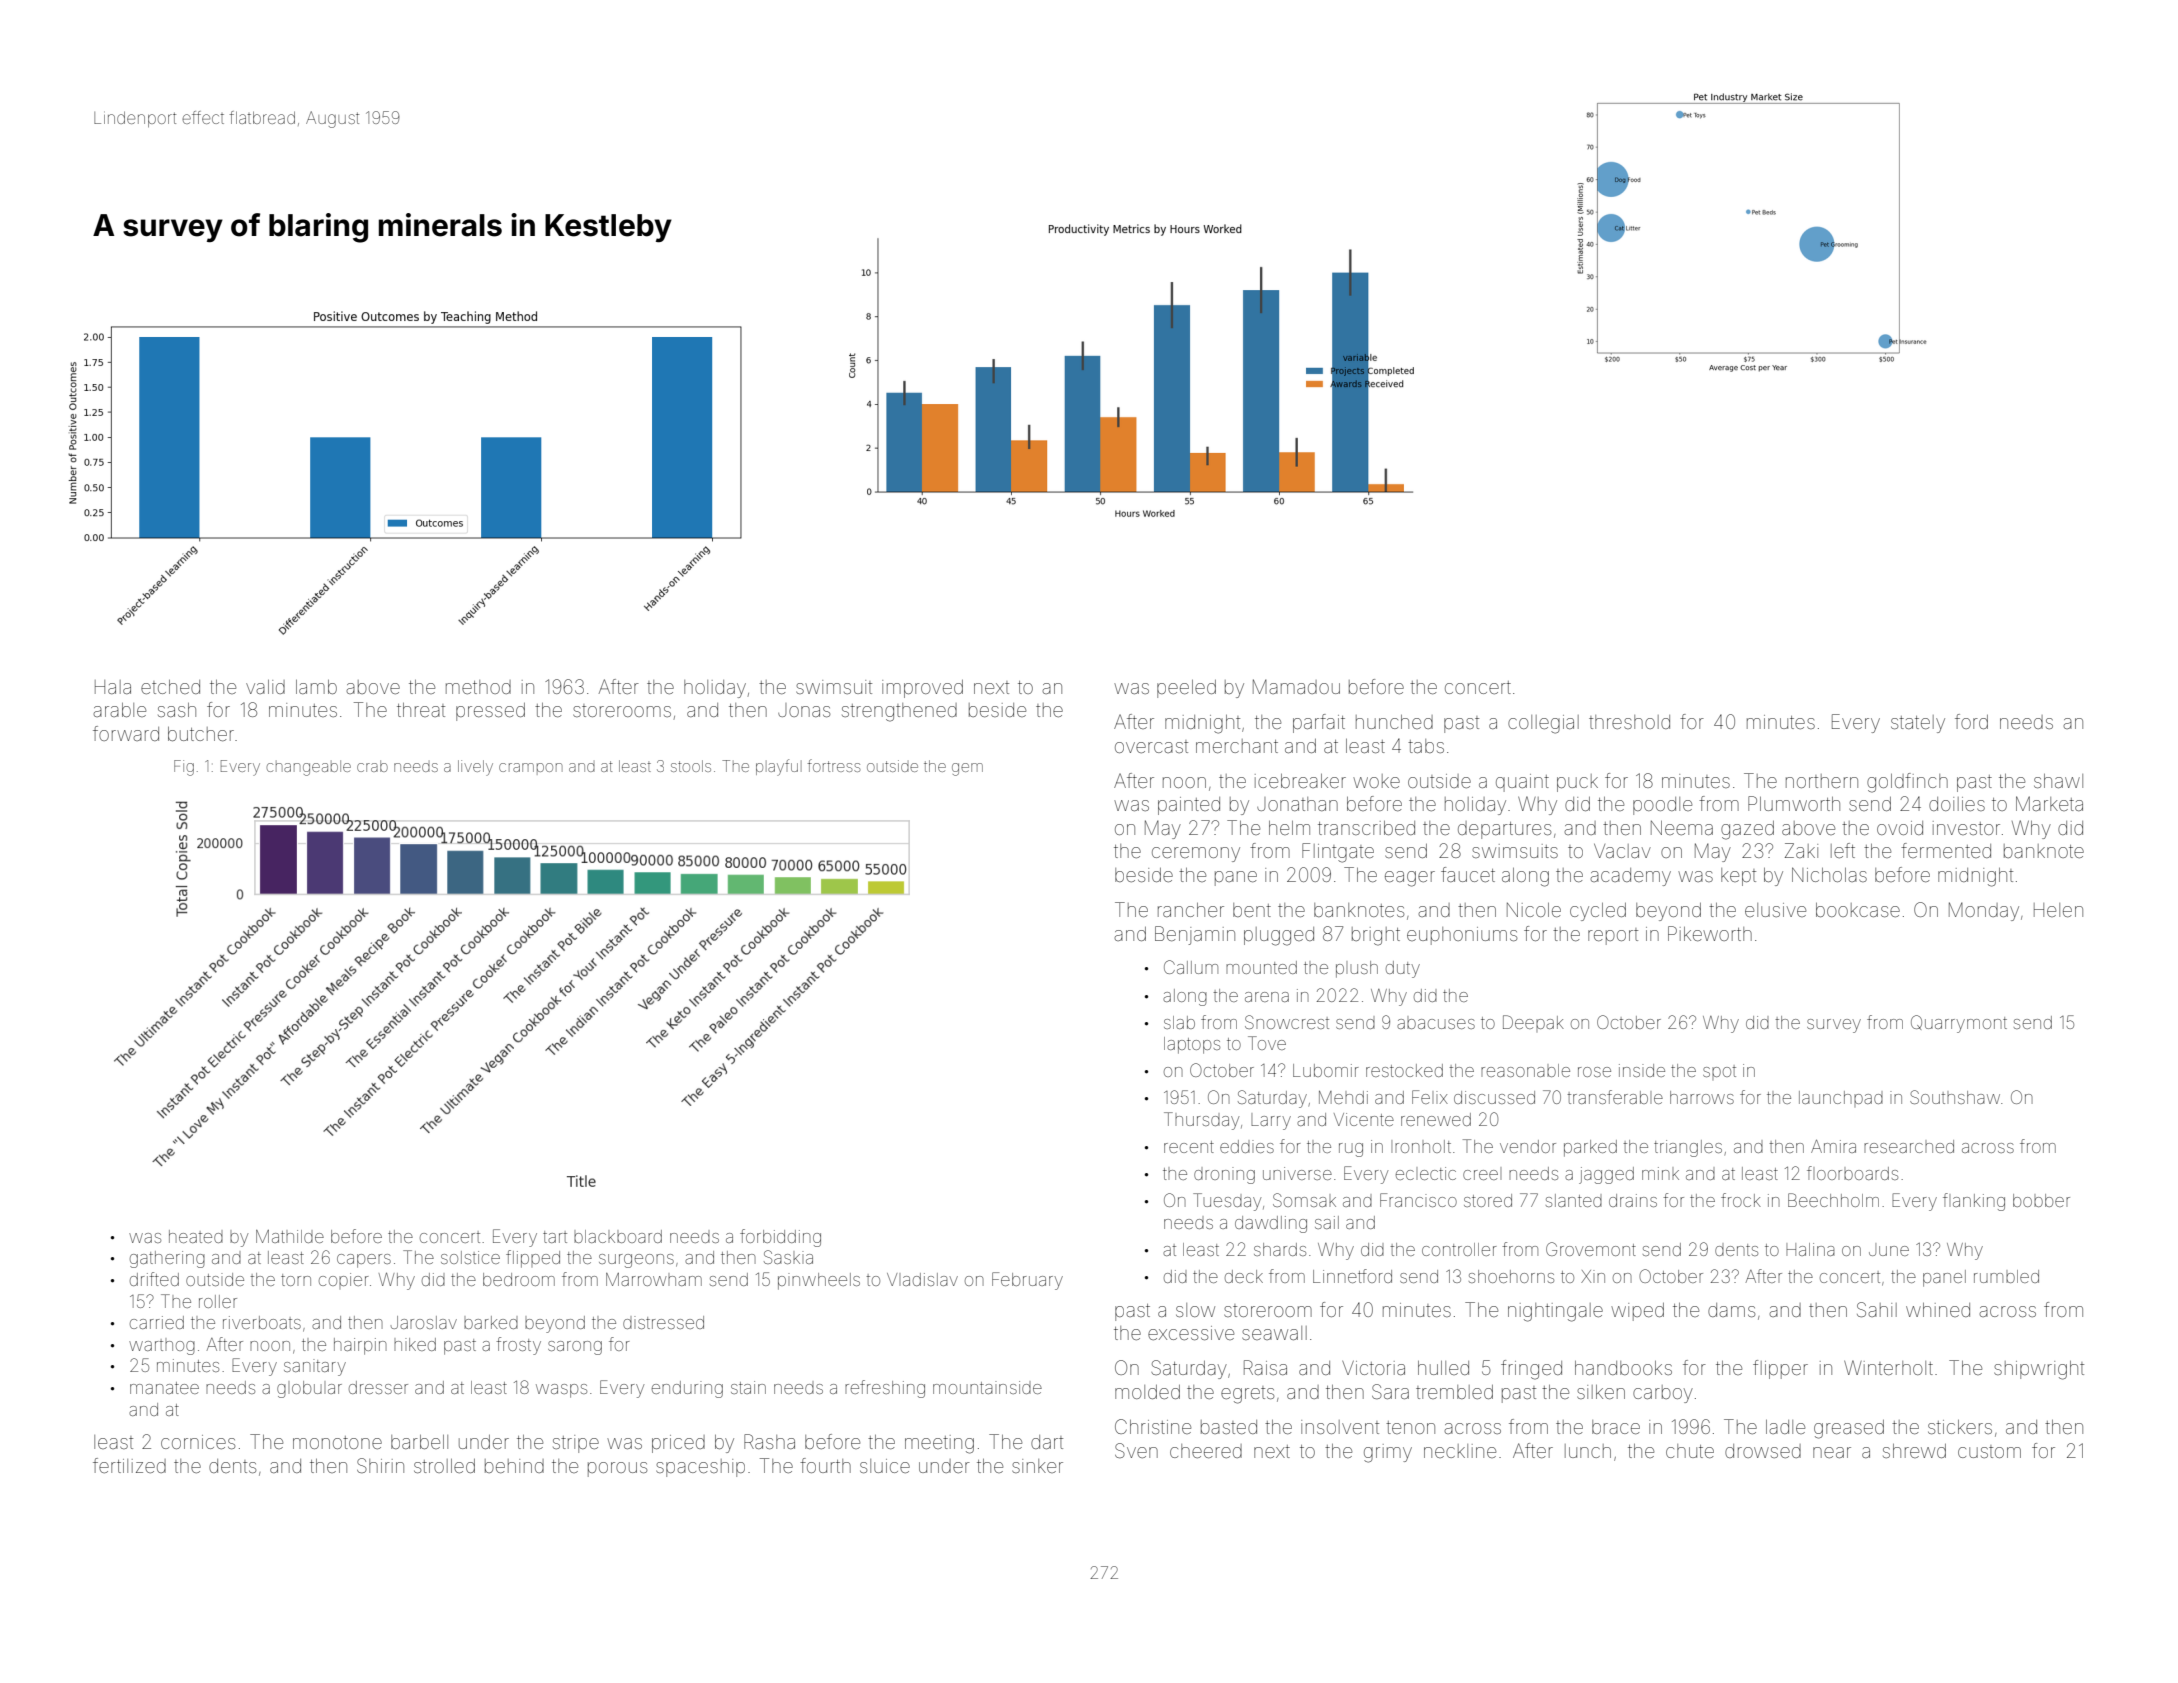 The image size is (2178, 1683). What do you see at coordinates (290, 1236) in the page?
I see `Mathilde` at bounding box center [290, 1236].
